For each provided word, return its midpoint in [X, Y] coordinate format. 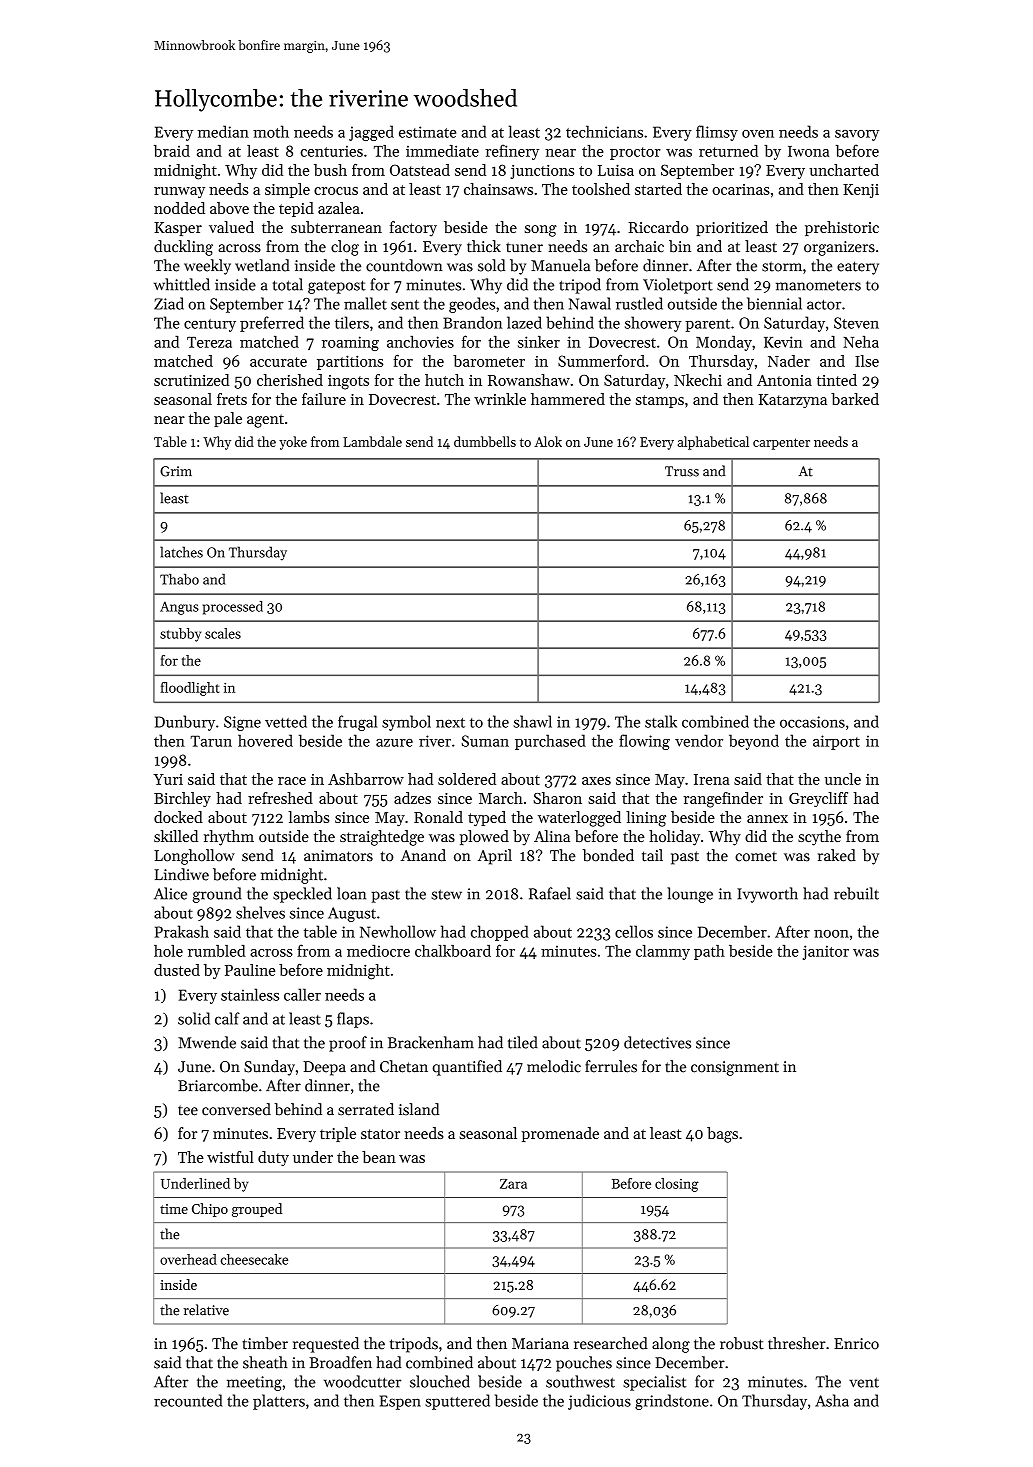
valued [231, 227]
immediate [442, 151]
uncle [843, 779]
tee [188, 1110]
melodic [554, 1066]
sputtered [457, 1402]
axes [596, 781]
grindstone [672, 1402]
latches [181, 552]
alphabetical [713, 443]
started [658, 189]
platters [279, 1402]
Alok [548, 441]
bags [722, 1135]
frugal [357, 723]
